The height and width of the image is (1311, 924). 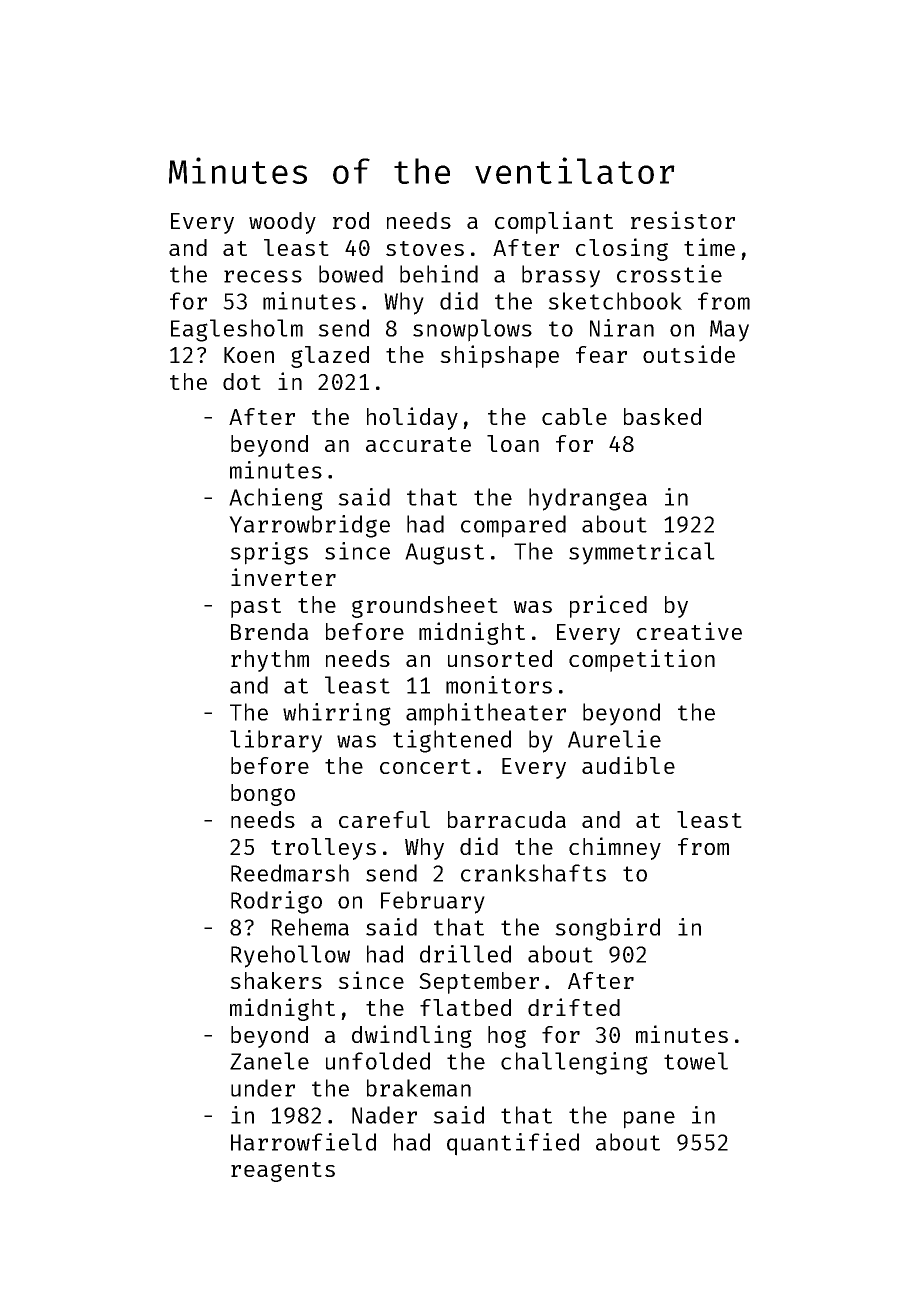 What do you see at coordinates (276, 902) in the image?
I see `Rodrigo` at bounding box center [276, 902].
